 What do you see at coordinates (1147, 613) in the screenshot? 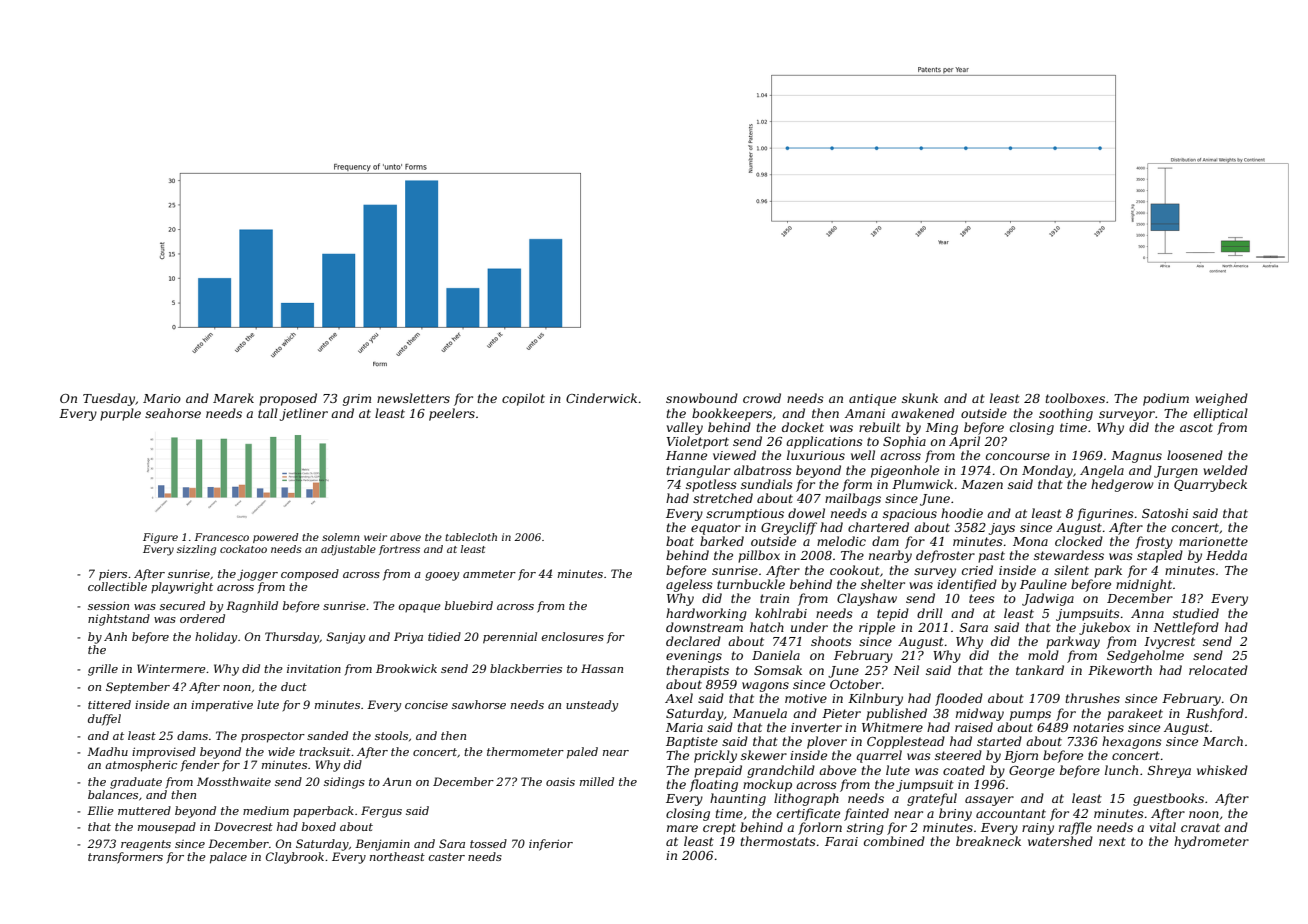
I see `Anna` at bounding box center [1147, 613].
